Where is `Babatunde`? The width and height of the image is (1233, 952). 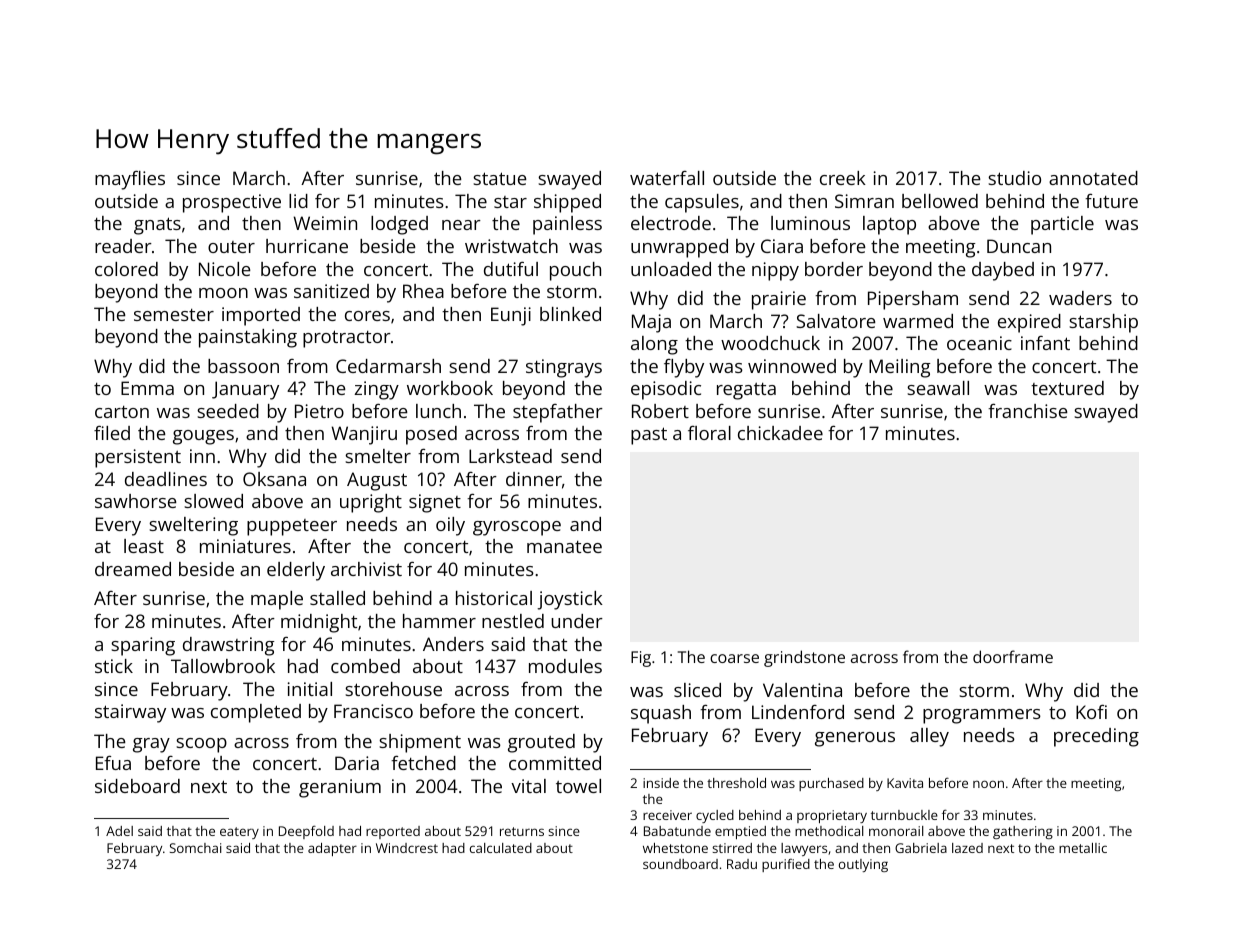 Babatunde is located at coordinates (677, 831).
